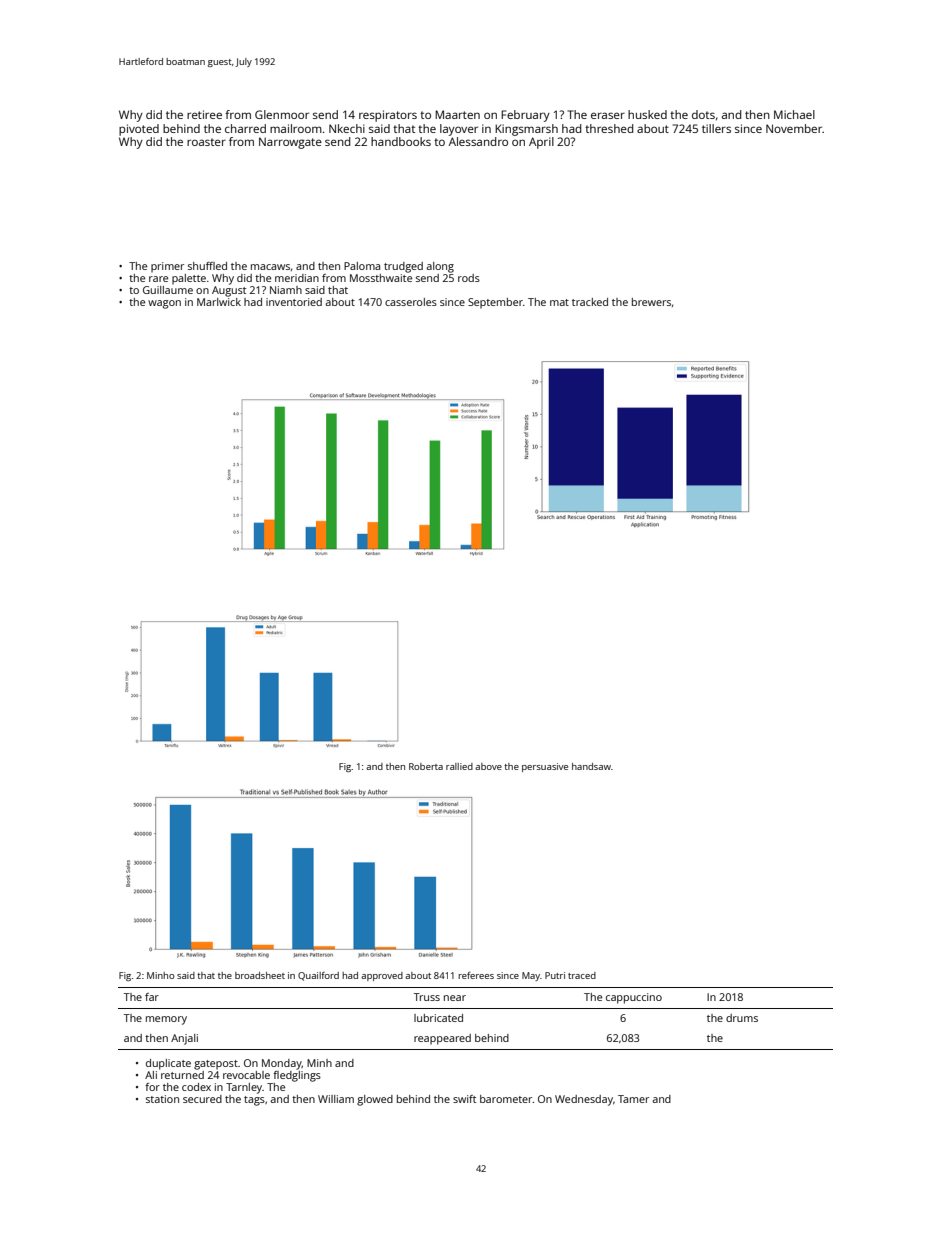  What do you see at coordinates (166, 1020) in the screenshot?
I see `memory` at bounding box center [166, 1020].
